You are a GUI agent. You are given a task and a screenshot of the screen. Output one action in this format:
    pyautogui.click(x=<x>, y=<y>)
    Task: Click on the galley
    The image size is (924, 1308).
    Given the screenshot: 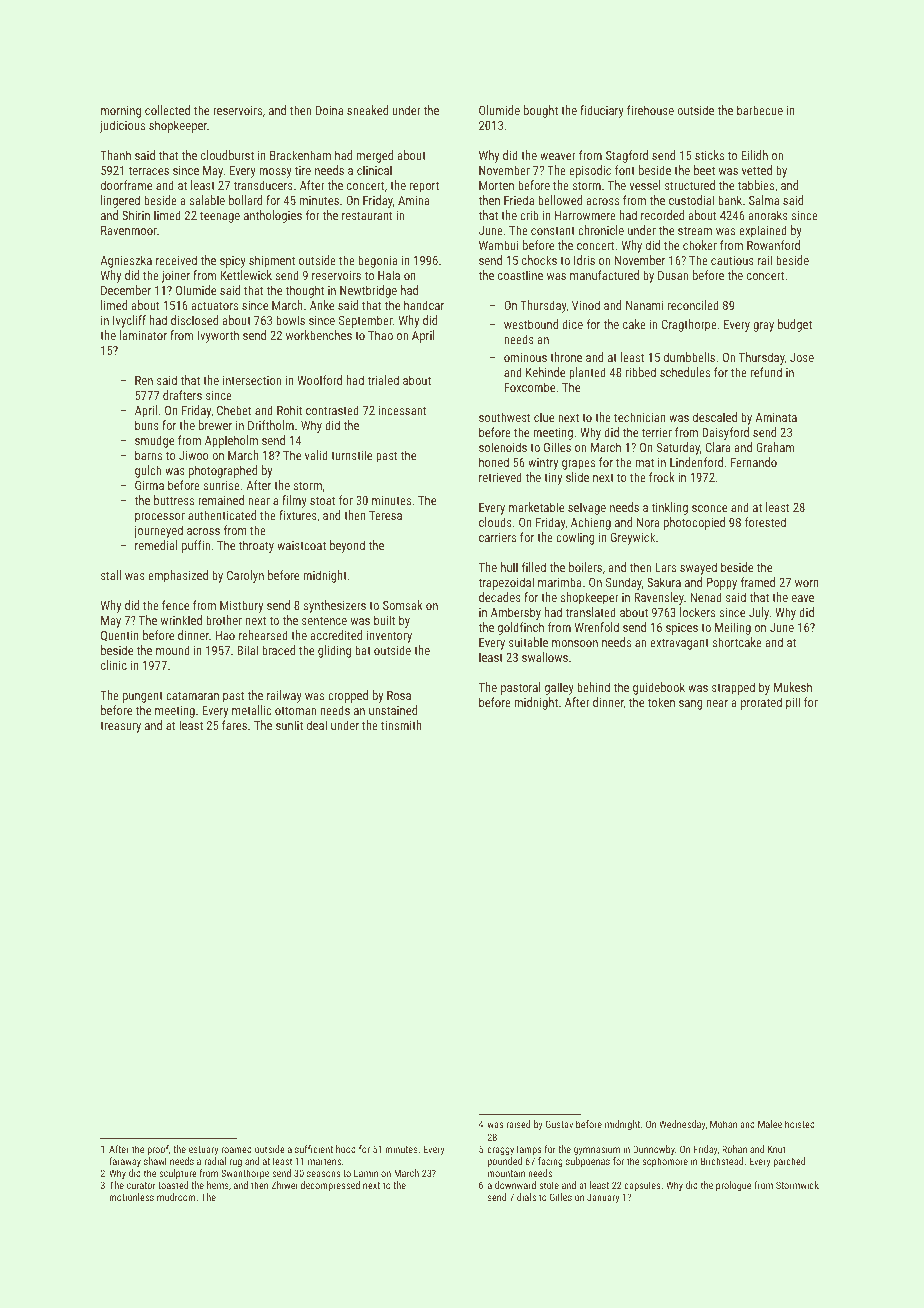 What is the action you would take?
    pyautogui.click(x=559, y=688)
